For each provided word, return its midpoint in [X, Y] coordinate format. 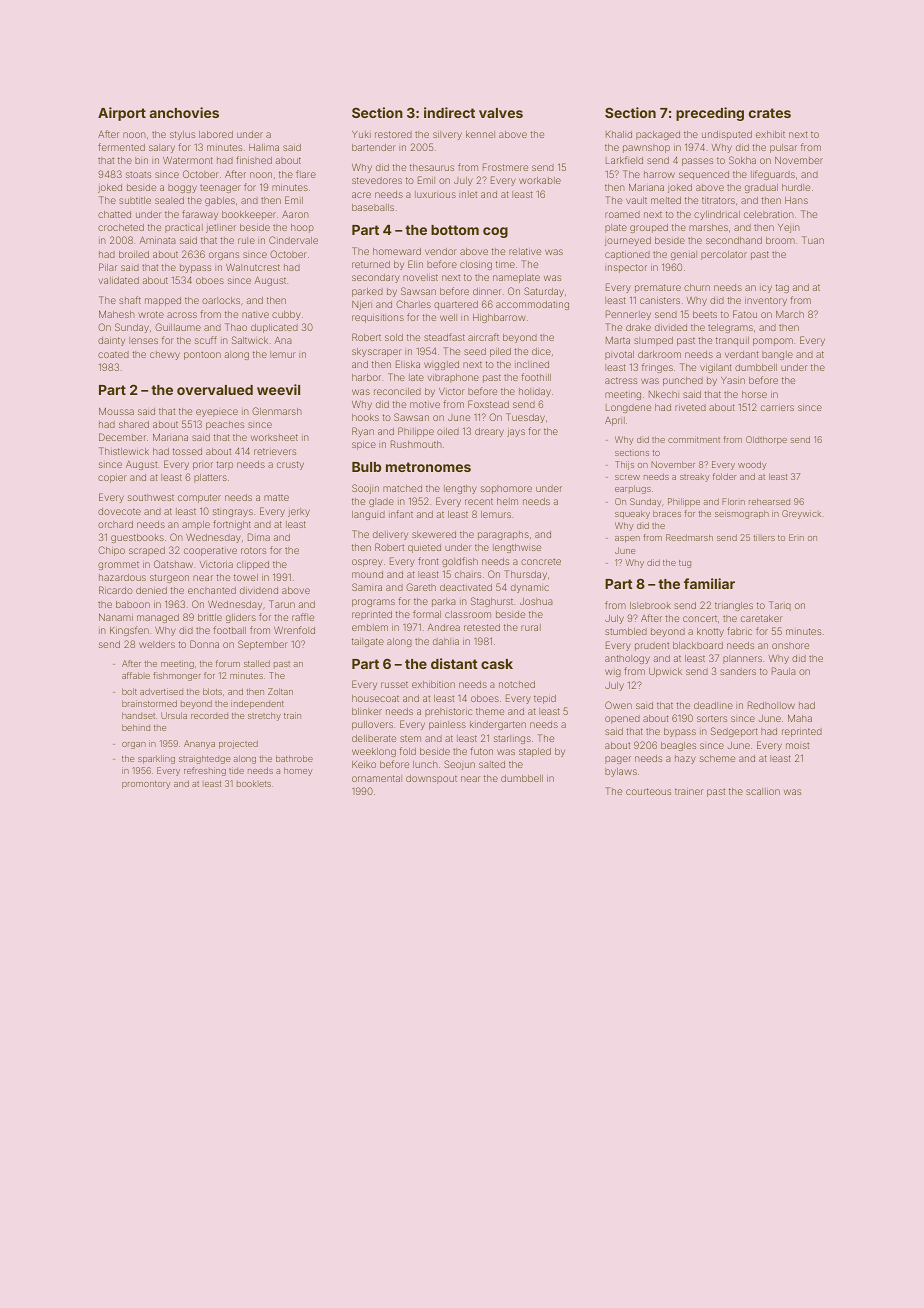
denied [151, 590]
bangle [777, 355]
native [255, 314]
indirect [449, 112]
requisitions [378, 318]
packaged [658, 135]
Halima [264, 147]
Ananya [199, 744]
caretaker [762, 618]
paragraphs [503, 535]
